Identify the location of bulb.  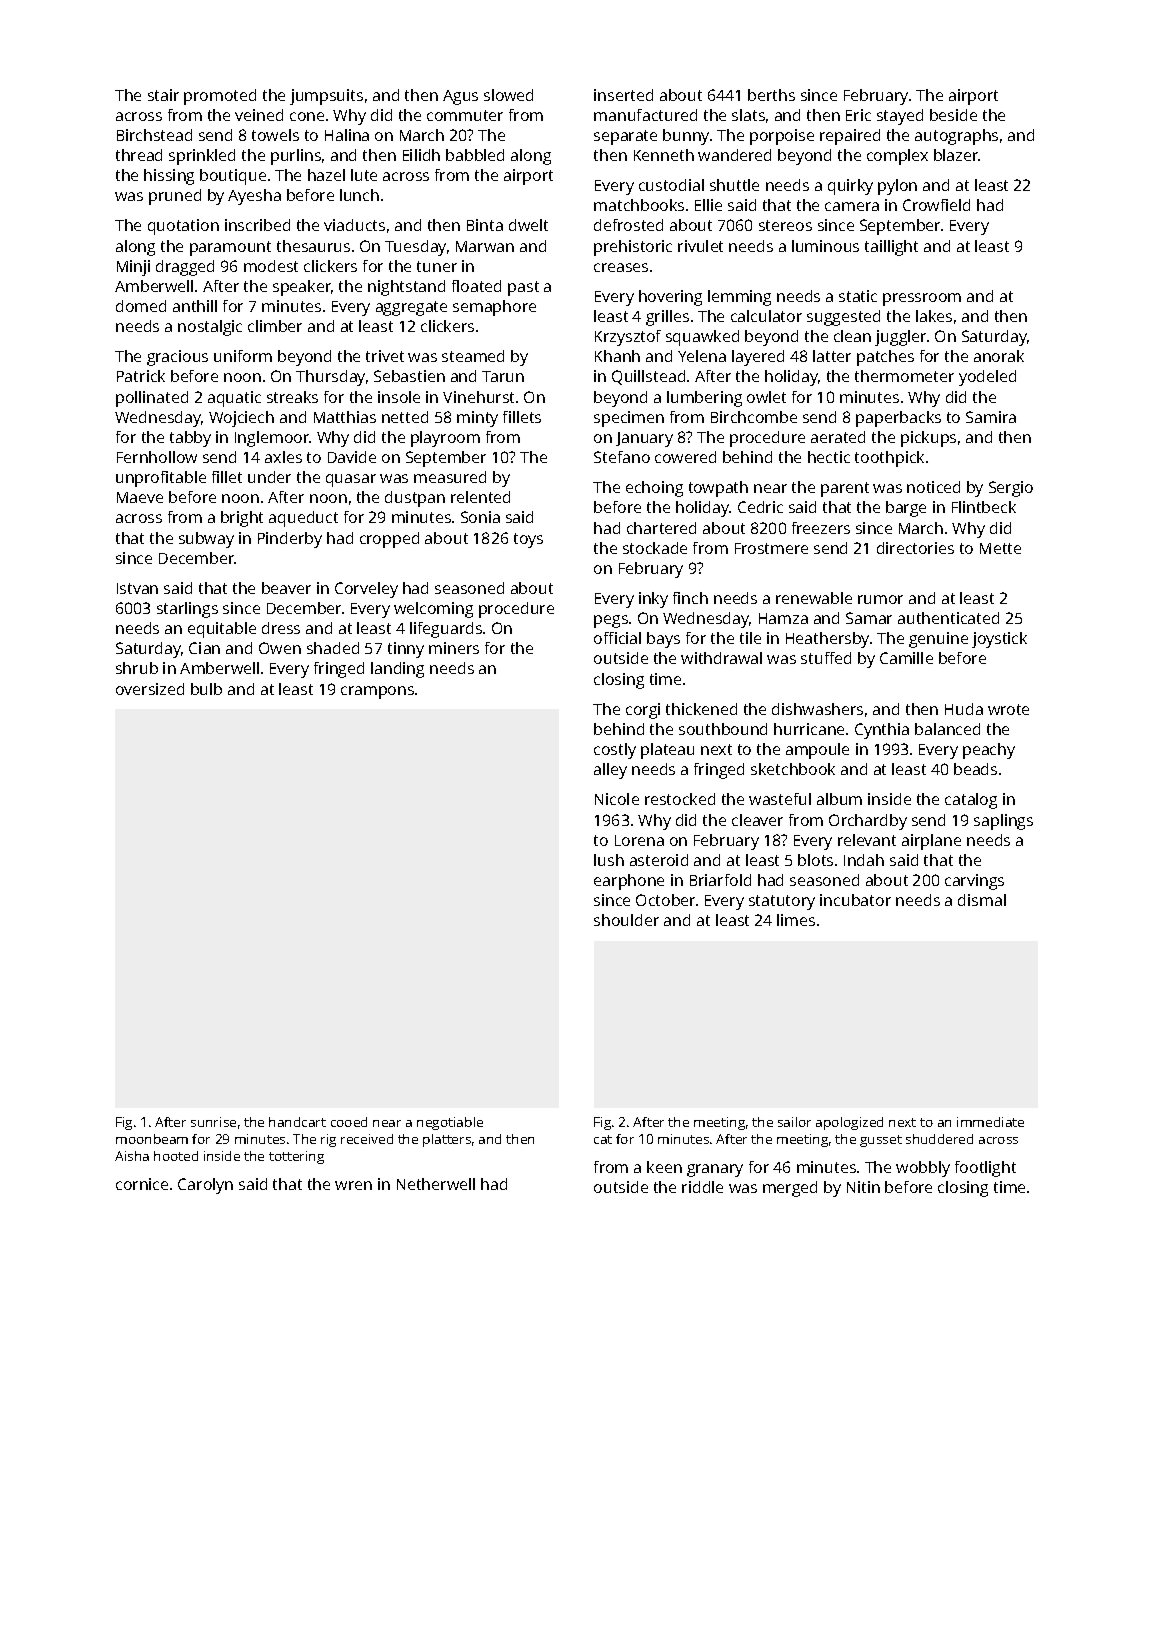
(206, 689).
